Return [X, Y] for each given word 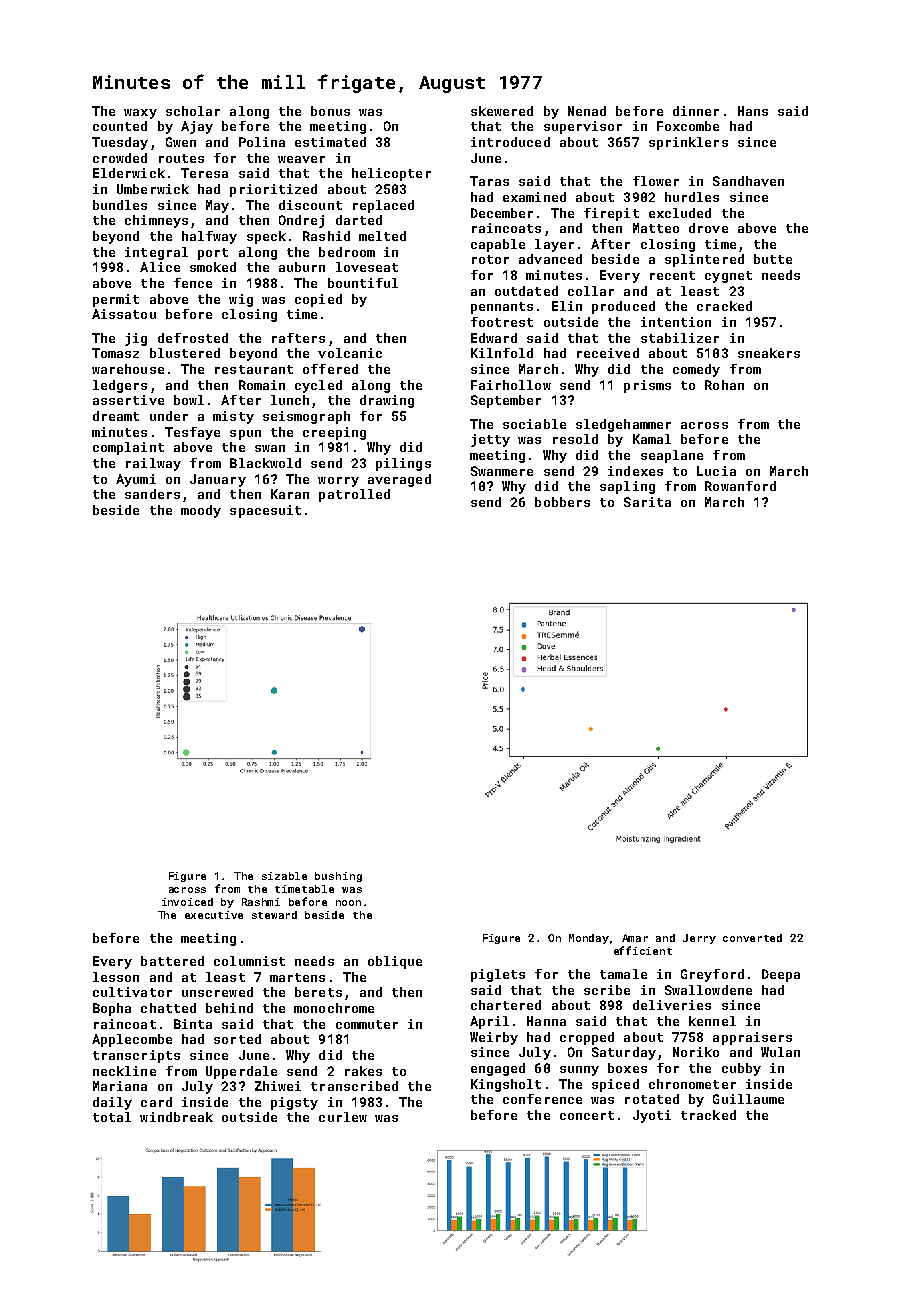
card [156, 1102]
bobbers [562, 502]
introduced [510, 142]
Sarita [647, 502]
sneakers [769, 353]
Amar [635, 938]
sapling [627, 487]
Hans [753, 111]
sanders [152, 494]
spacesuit [265, 511]
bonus [330, 111]
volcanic [350, 353]
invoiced [187, 902]
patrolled [354, 495]
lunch [290, 400]
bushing [338, 877]
